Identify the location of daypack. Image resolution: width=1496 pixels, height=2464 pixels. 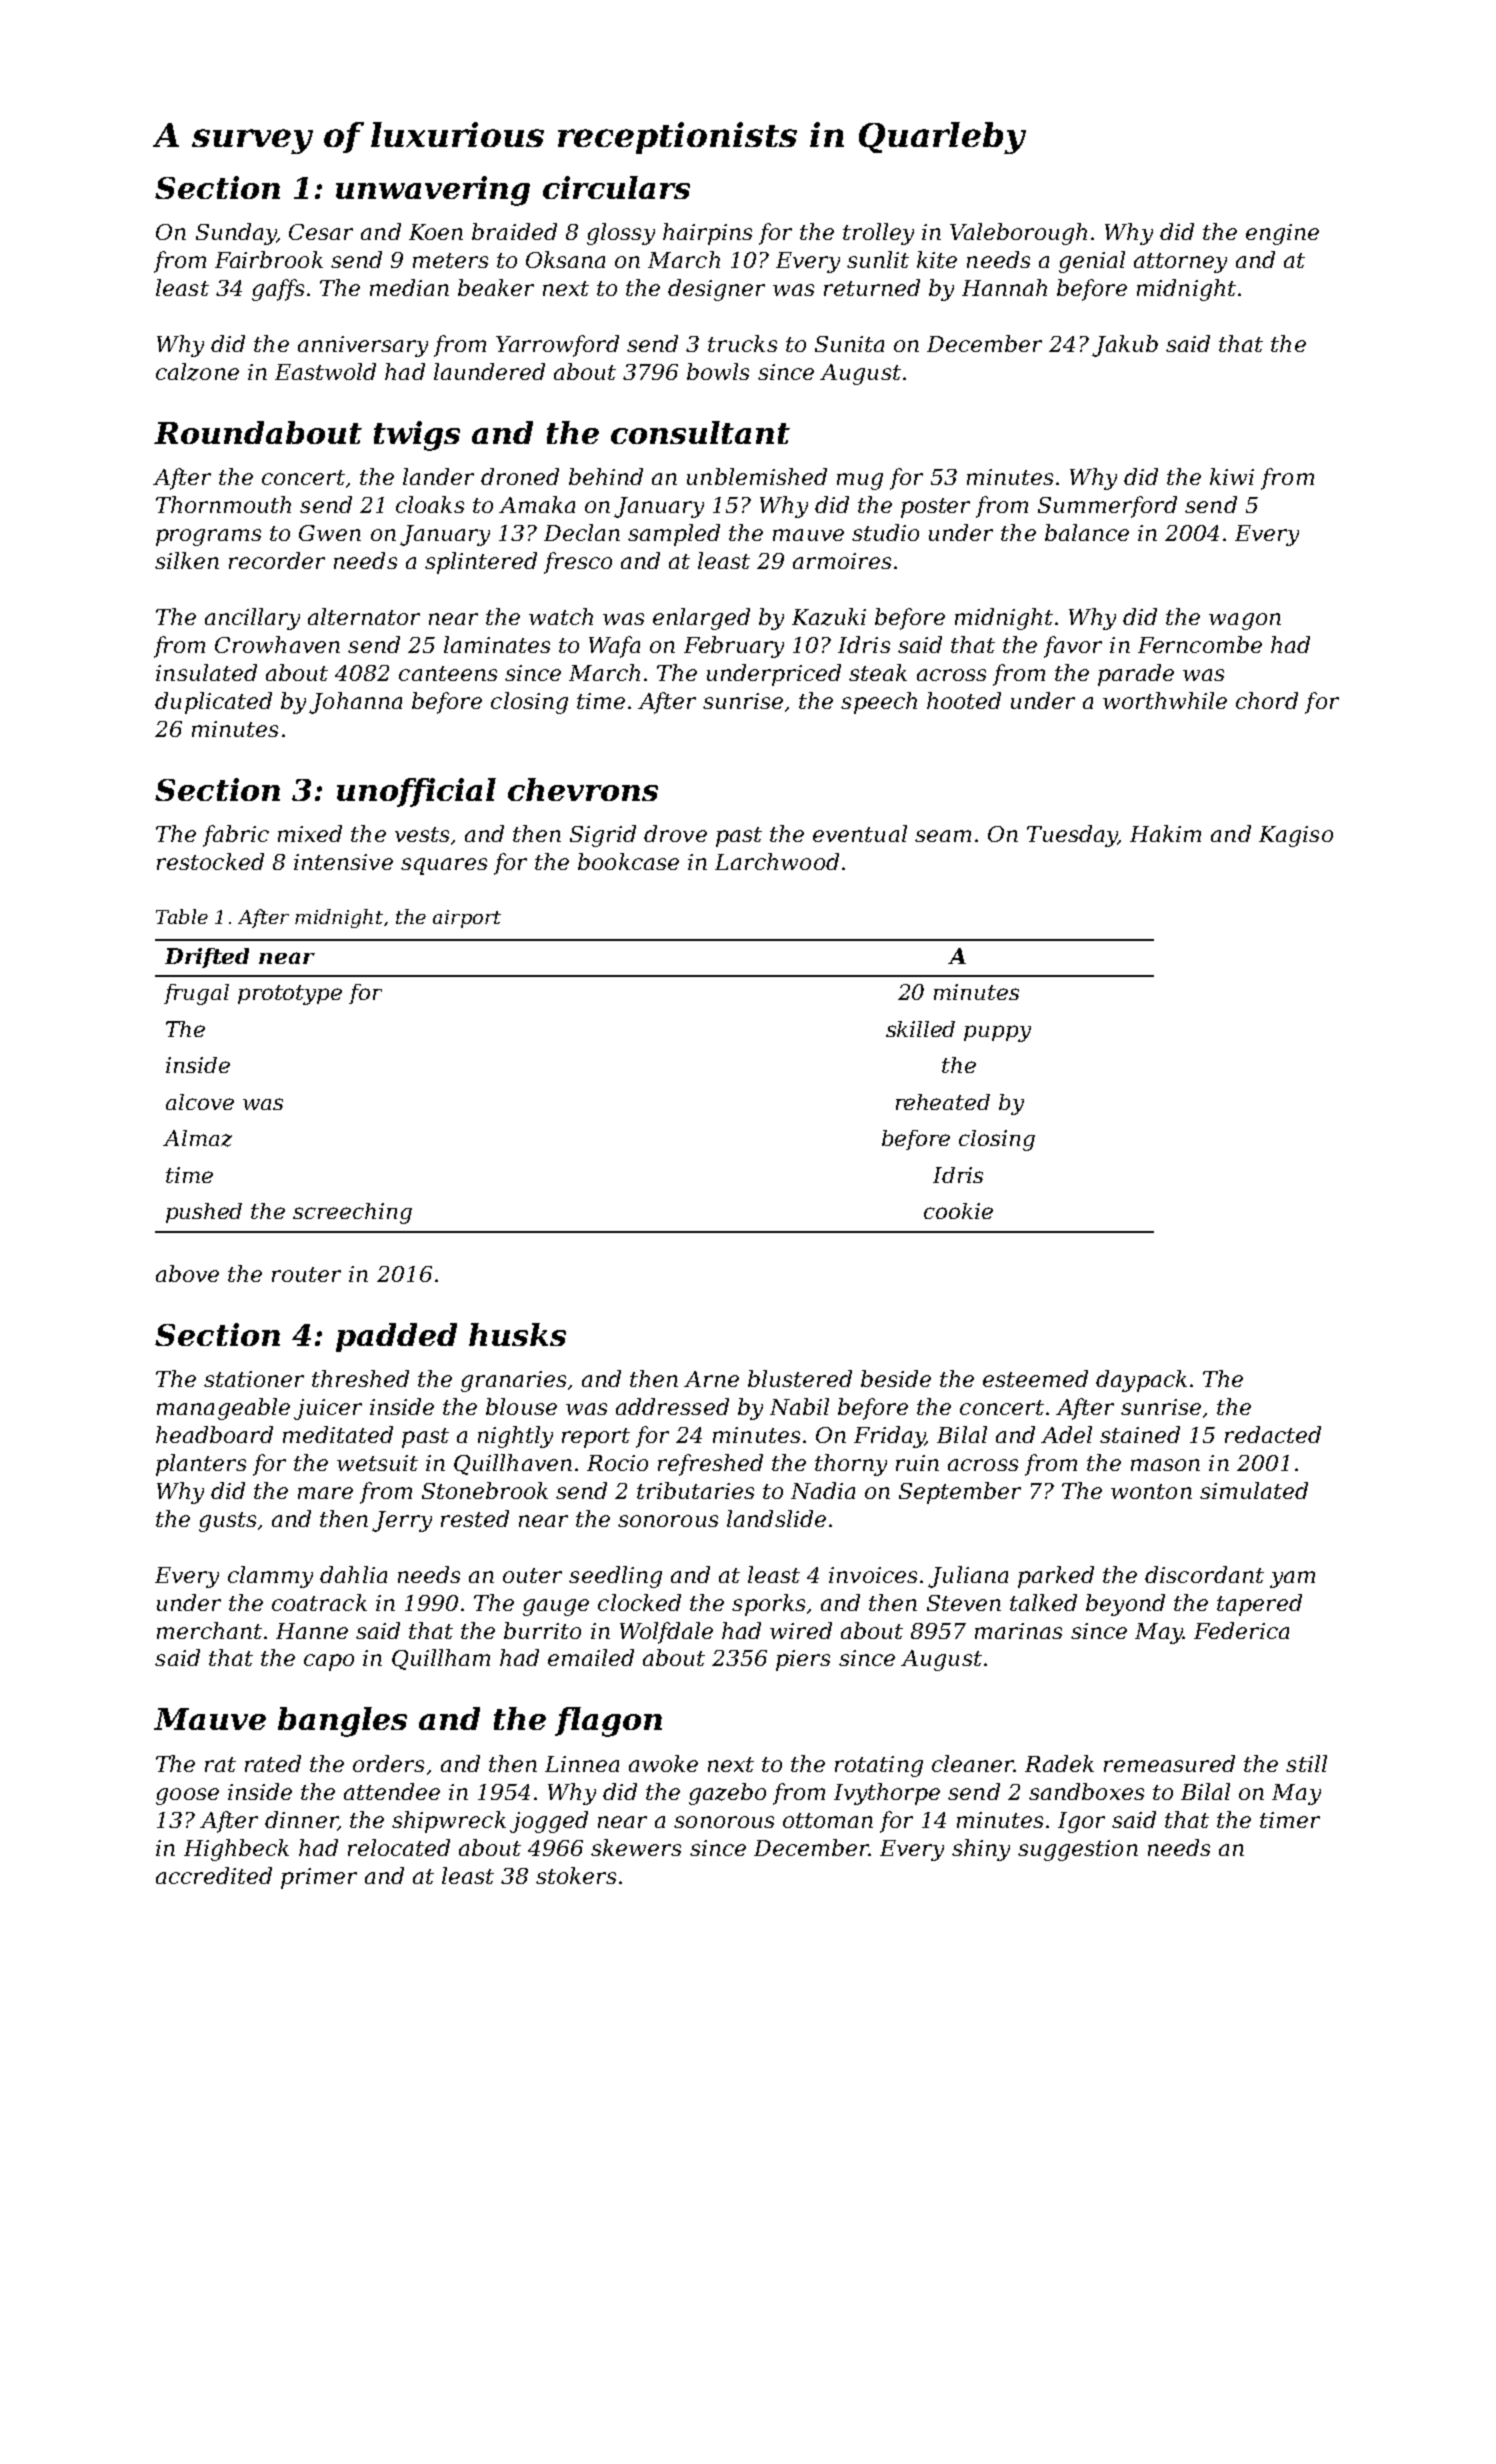
(1141, 1381).
